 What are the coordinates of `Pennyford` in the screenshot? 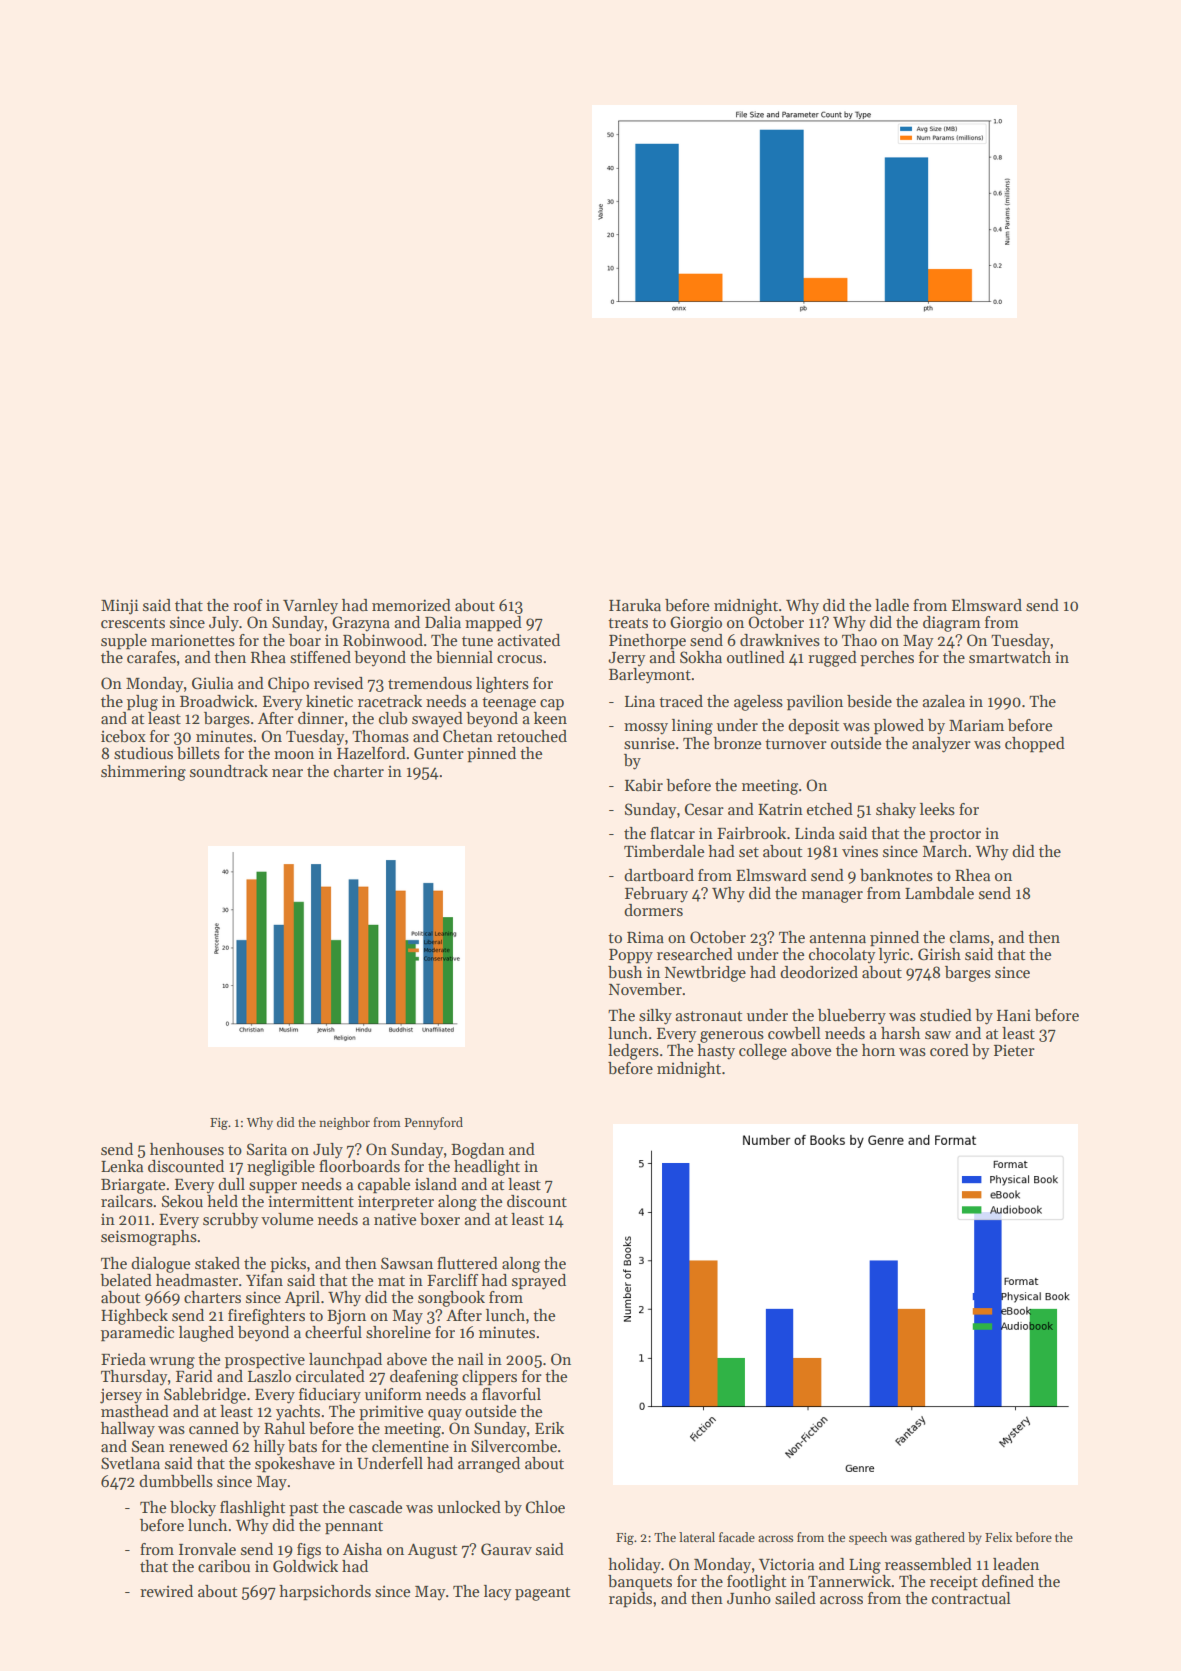 It's located at (434, 1123).
